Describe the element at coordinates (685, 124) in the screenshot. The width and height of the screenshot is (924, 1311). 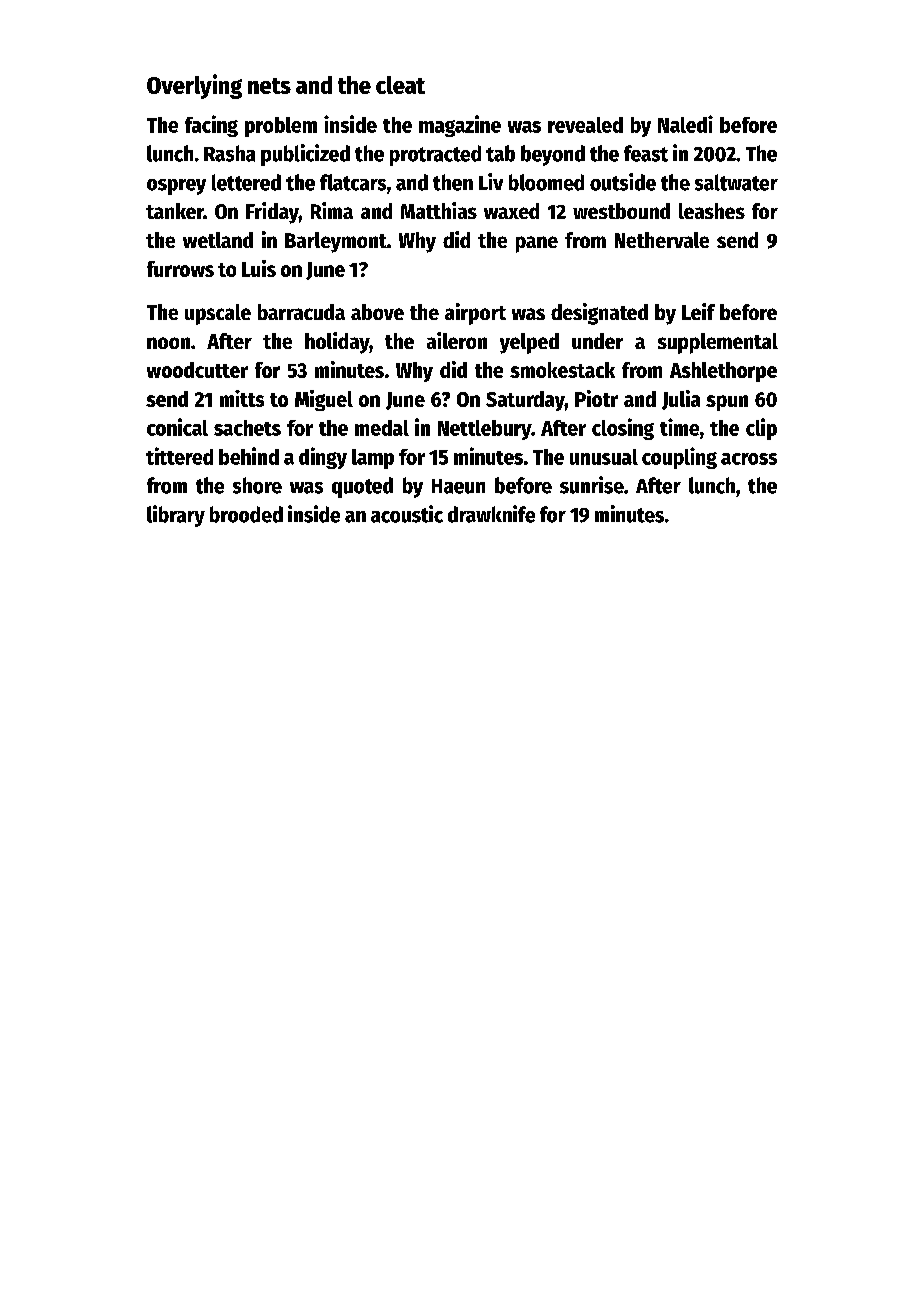
I see `Naledi` at that location.
